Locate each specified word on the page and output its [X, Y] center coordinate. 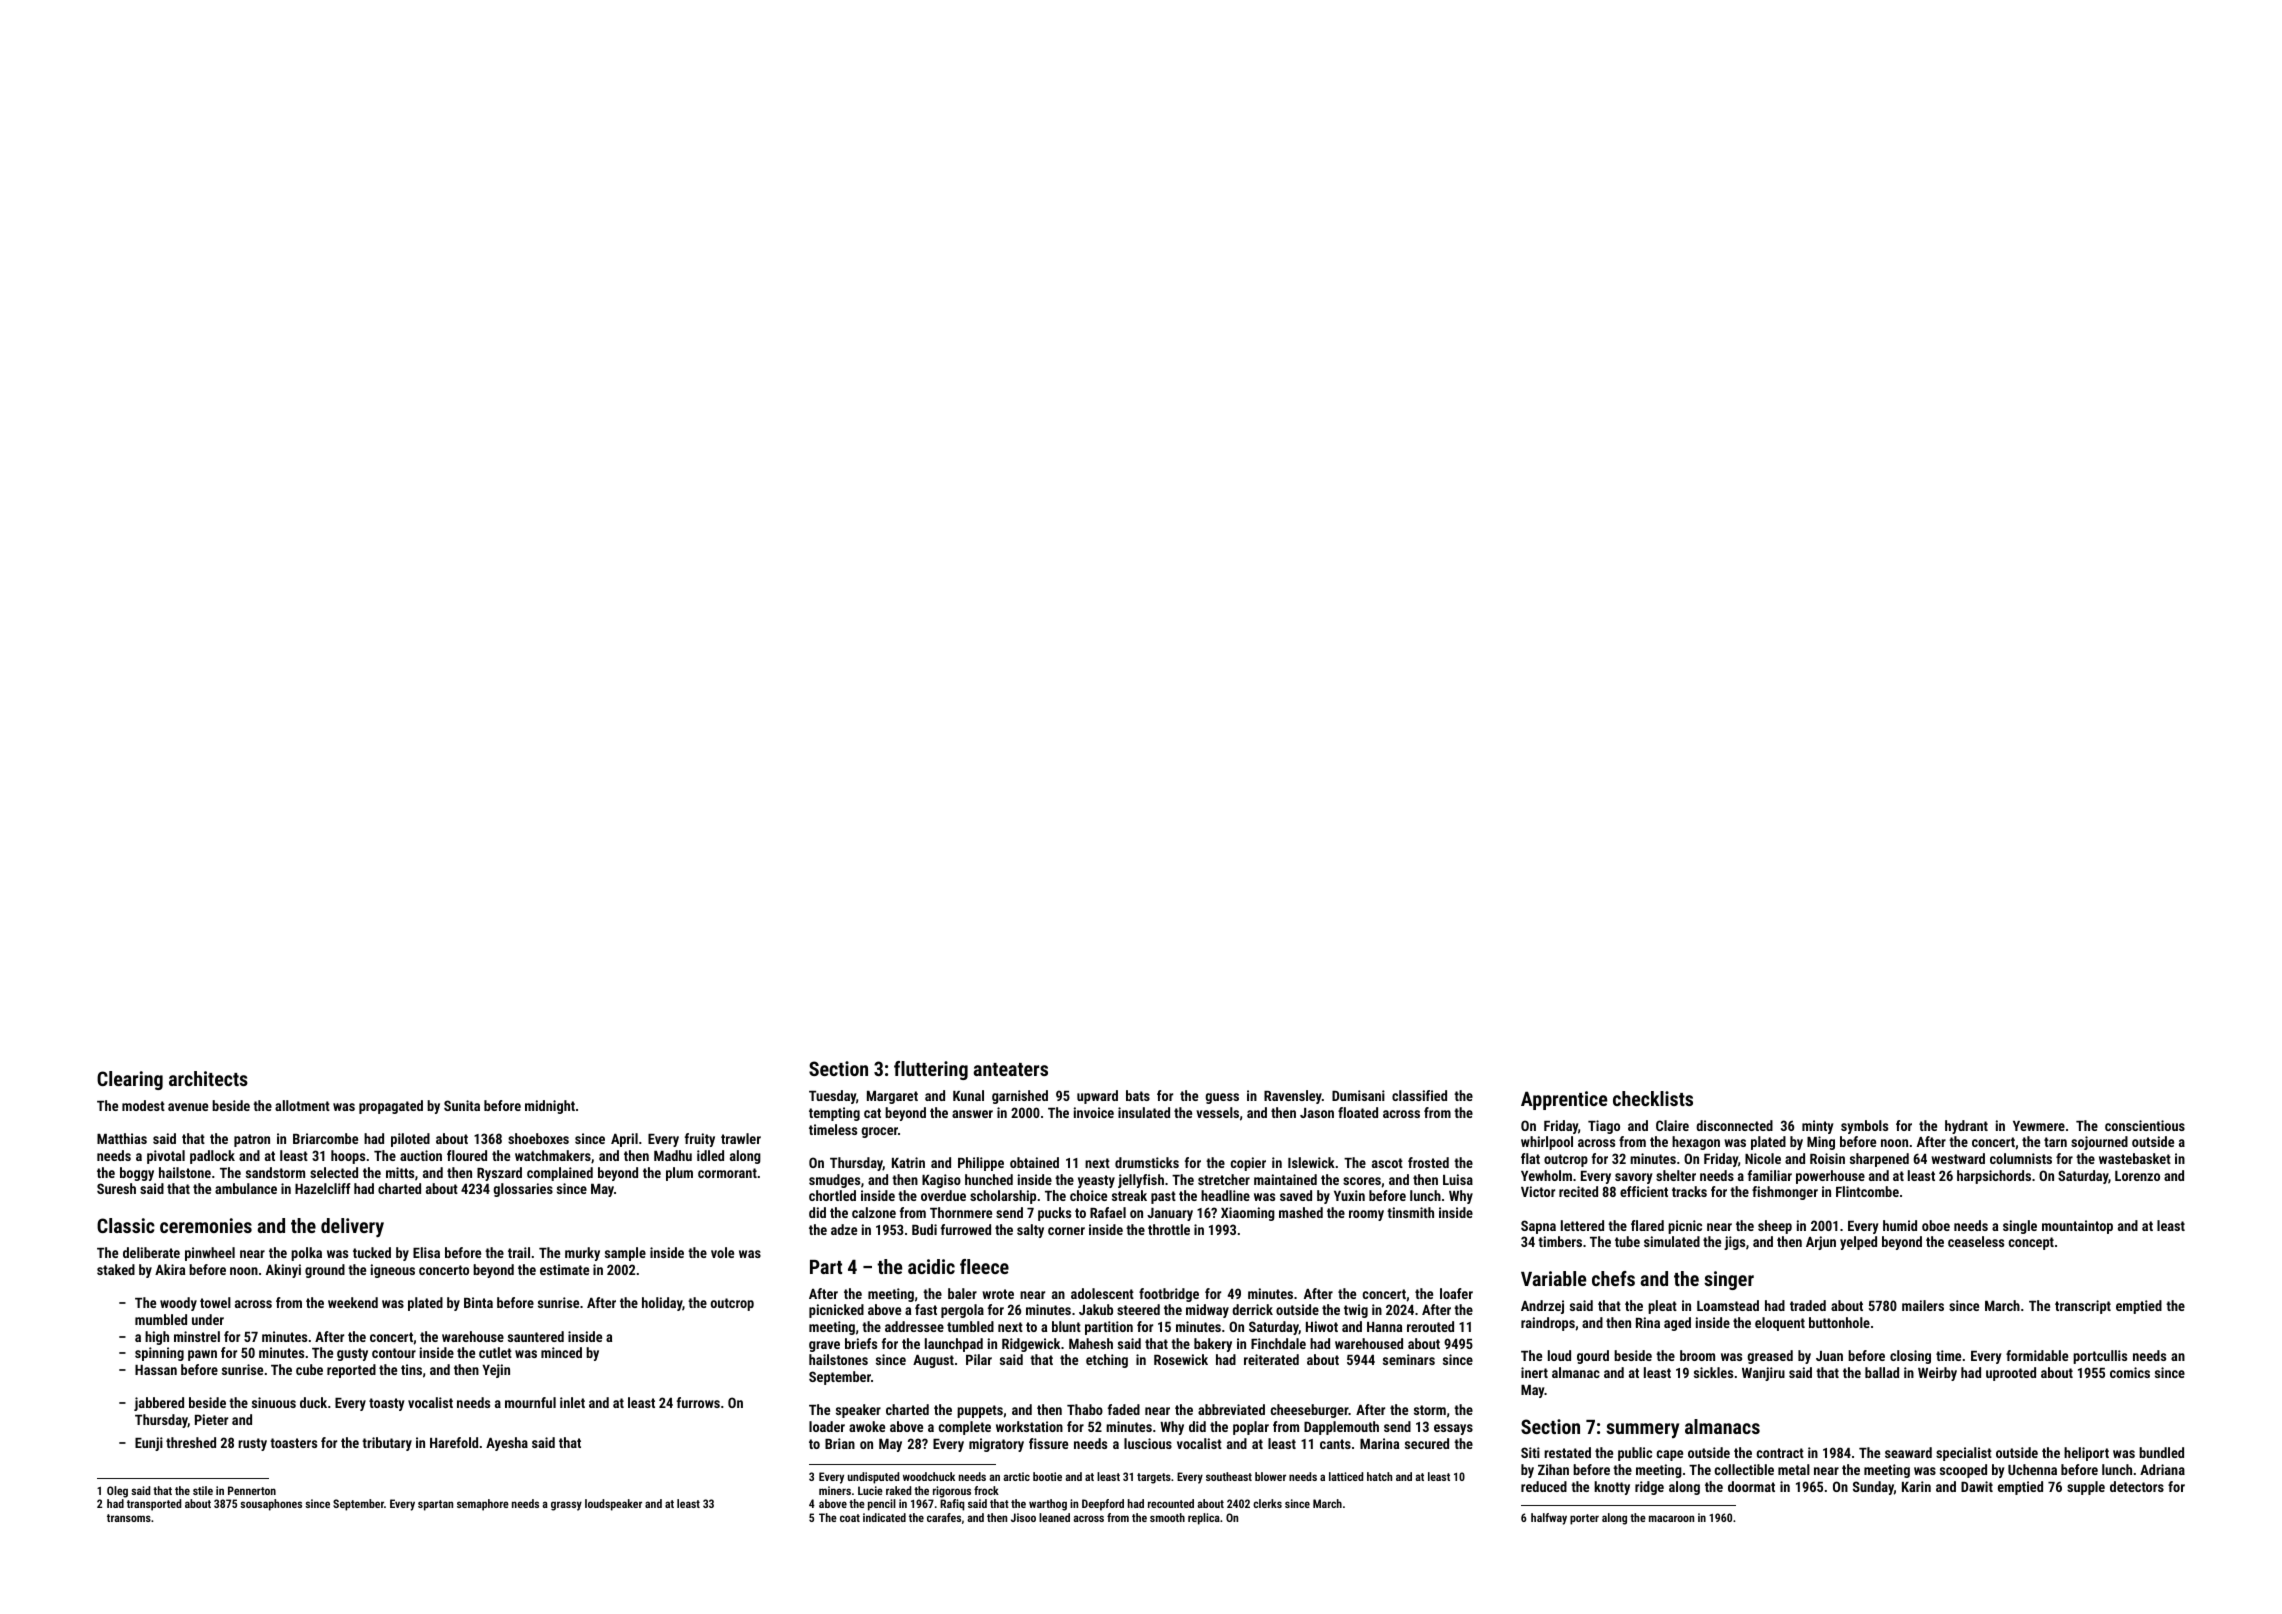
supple [2086, 1488]
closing [1910, 1357]
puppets [980, 1411]
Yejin [496, 1371]
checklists [1653, 1098]
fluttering [931, 1070]
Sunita [462, 1105]
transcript [2083, 1307]
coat [850, 1518]
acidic [931, 1266]
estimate [564, 1269]
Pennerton [252, 1490]
